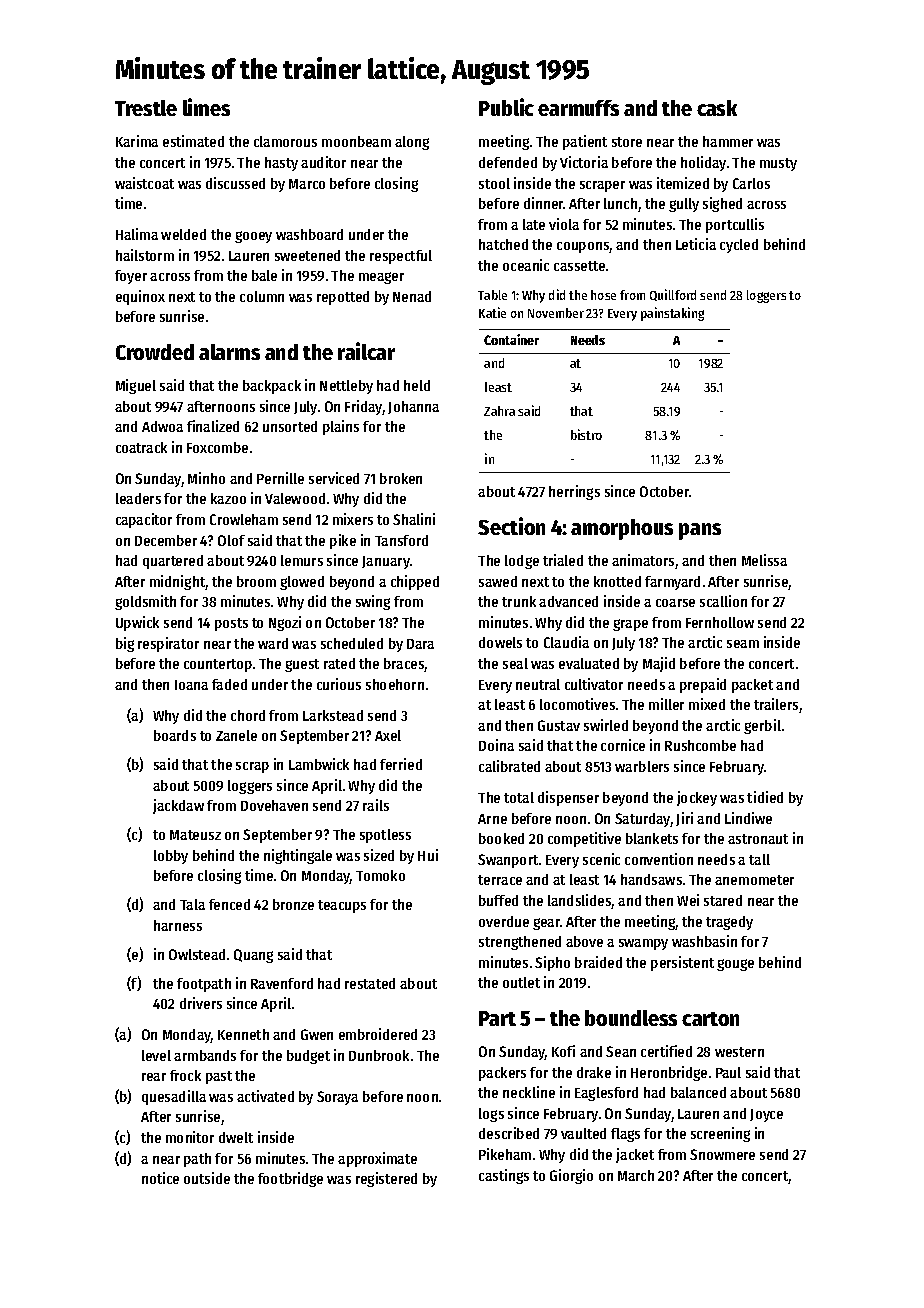 The width and height of the screenshot is (924, 1308). Describe the element at coordinates (401, 764) in the screenshot. I see `ferried` at that location.
